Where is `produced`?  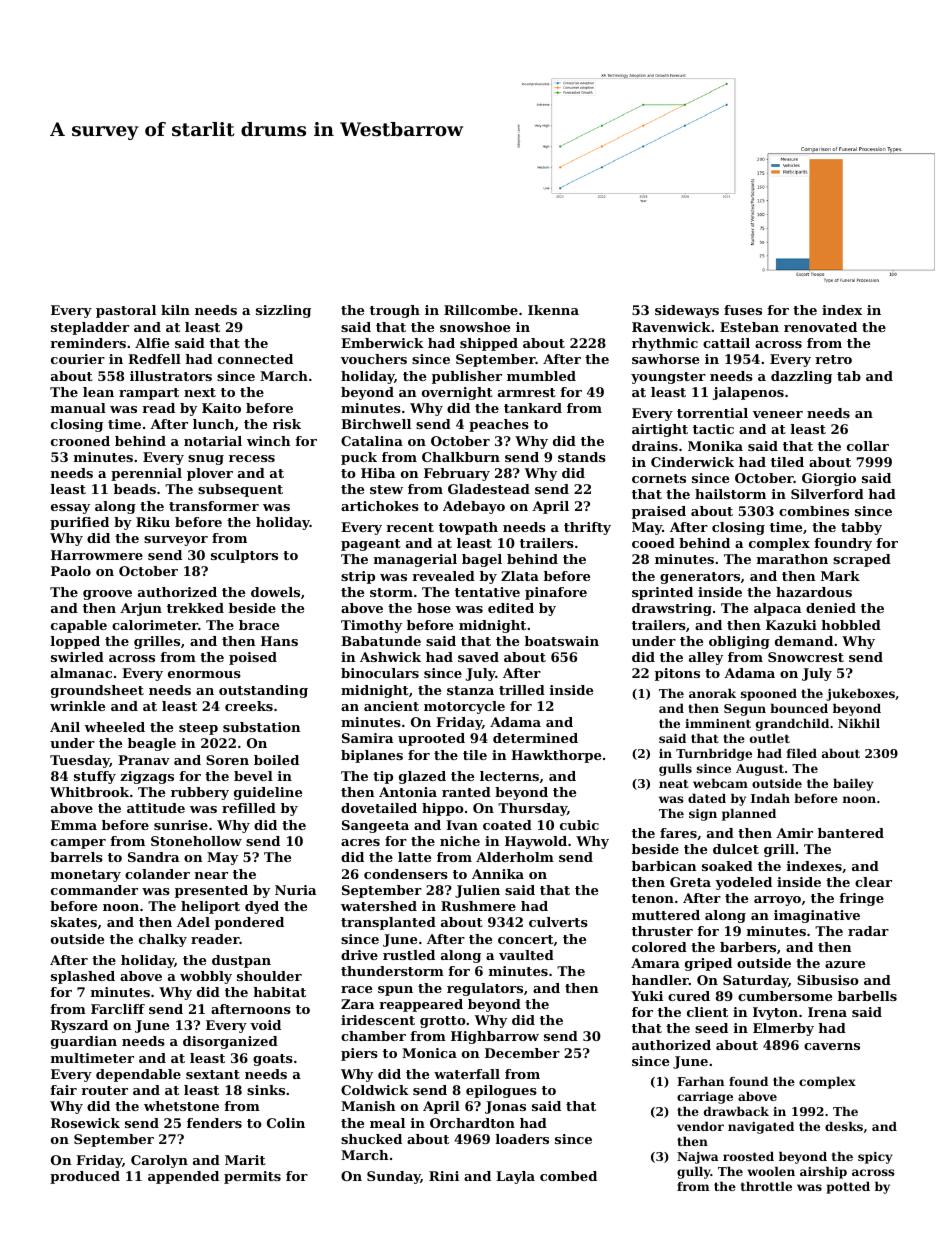 produced is located at coordinates (85, 1177).
